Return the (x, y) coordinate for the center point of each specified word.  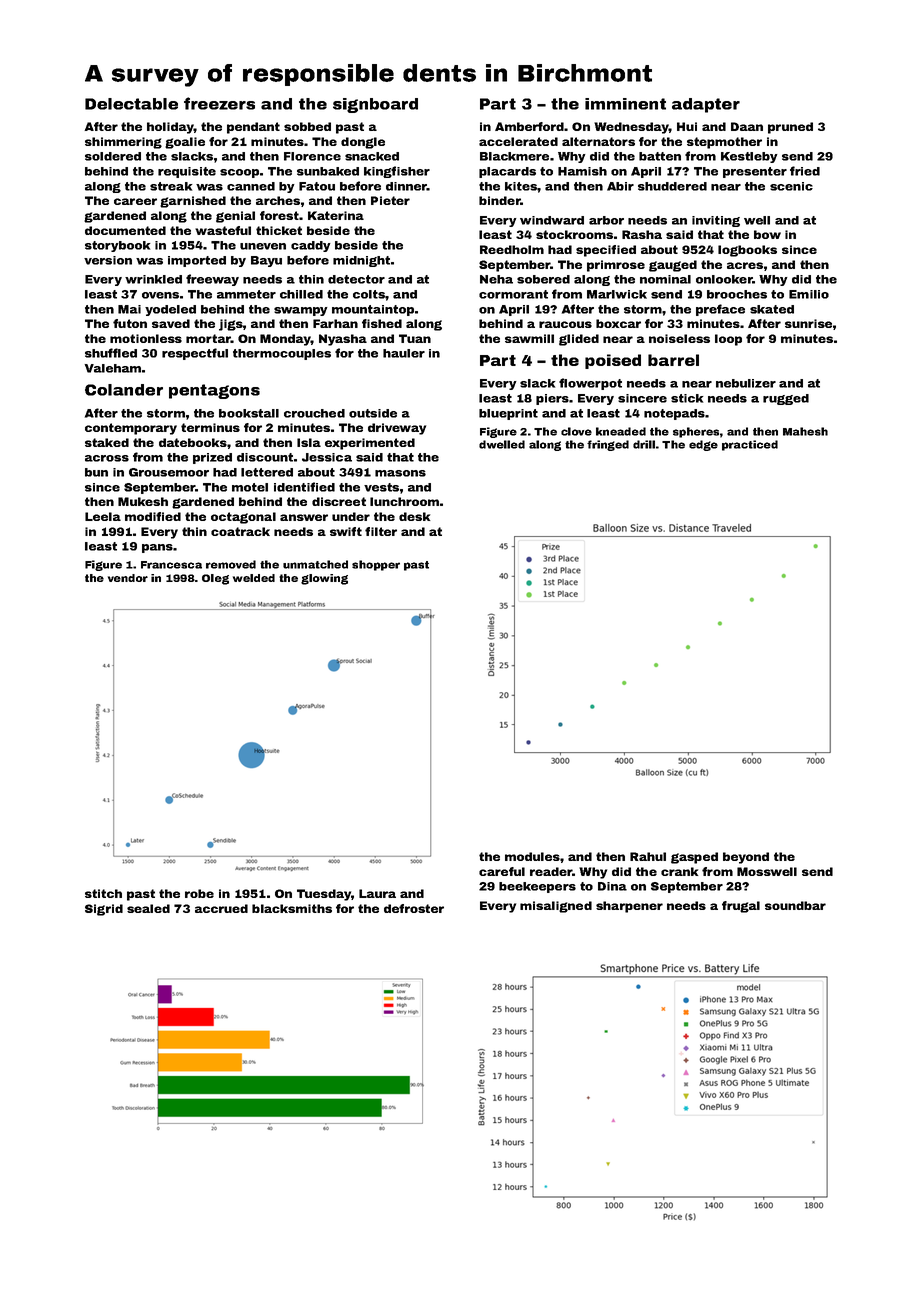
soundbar (795, 905)
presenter (755, 172)
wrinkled (153, 279)
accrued (221, 908)
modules (532, 856)
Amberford (529, 126)
